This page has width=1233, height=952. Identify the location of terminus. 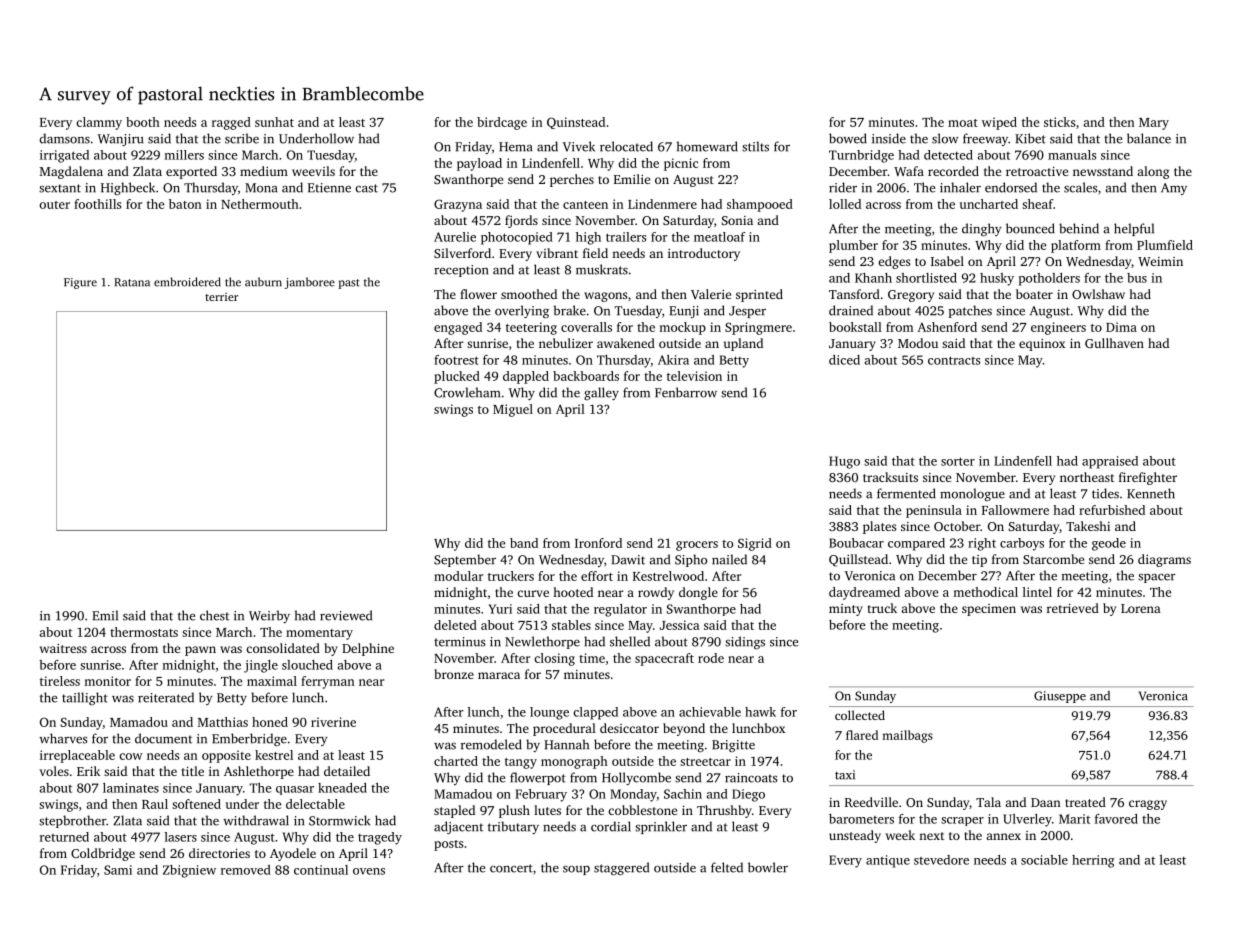
(460, 642).
